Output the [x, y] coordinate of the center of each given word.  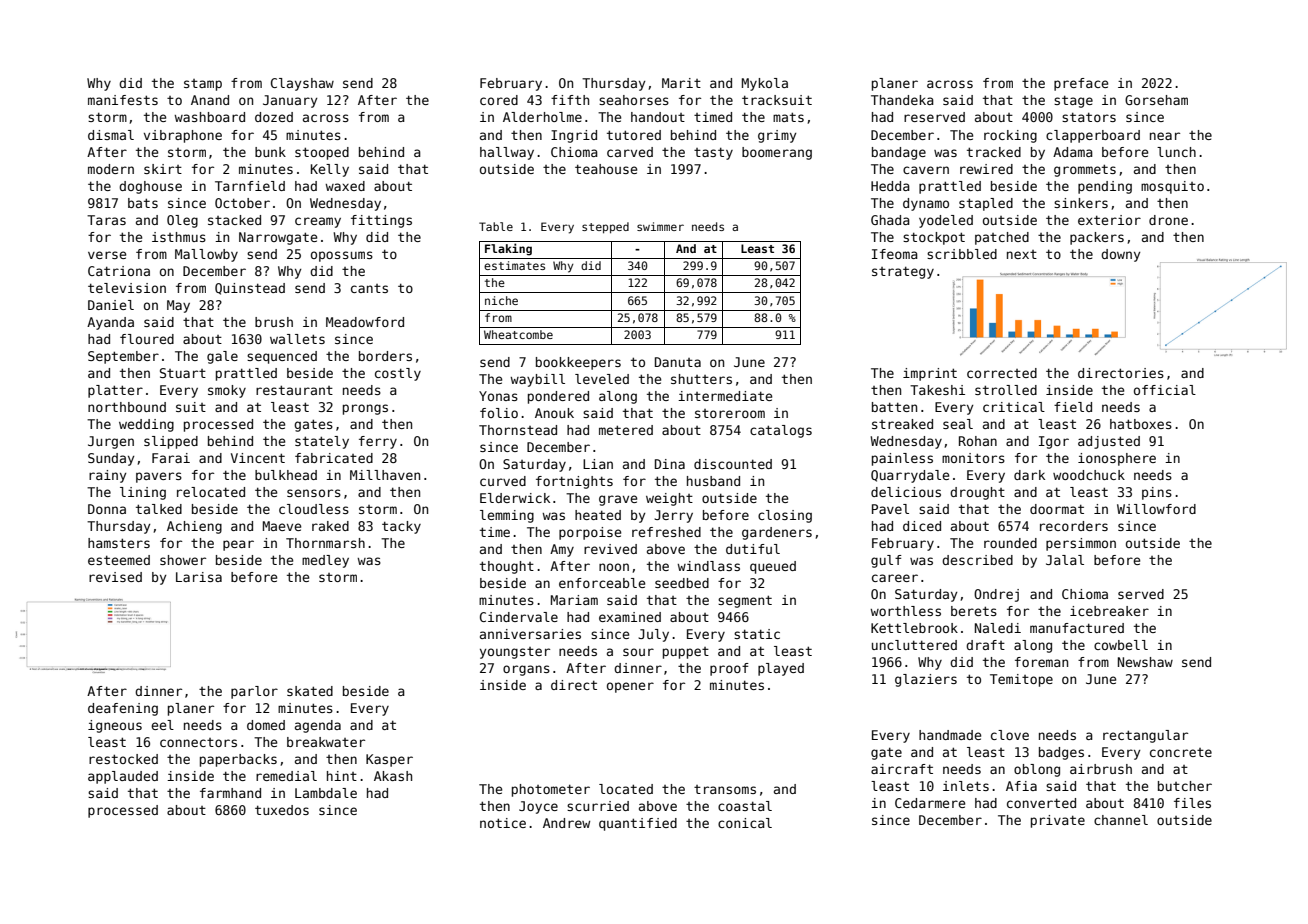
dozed [274, 117]
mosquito [1172, 187]
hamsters [119, 543]
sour [638, 652]
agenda [318, 726]
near [1165, 136]
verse [107, 255]
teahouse [606, 169]
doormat [1057, 509]
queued [773, 567]
